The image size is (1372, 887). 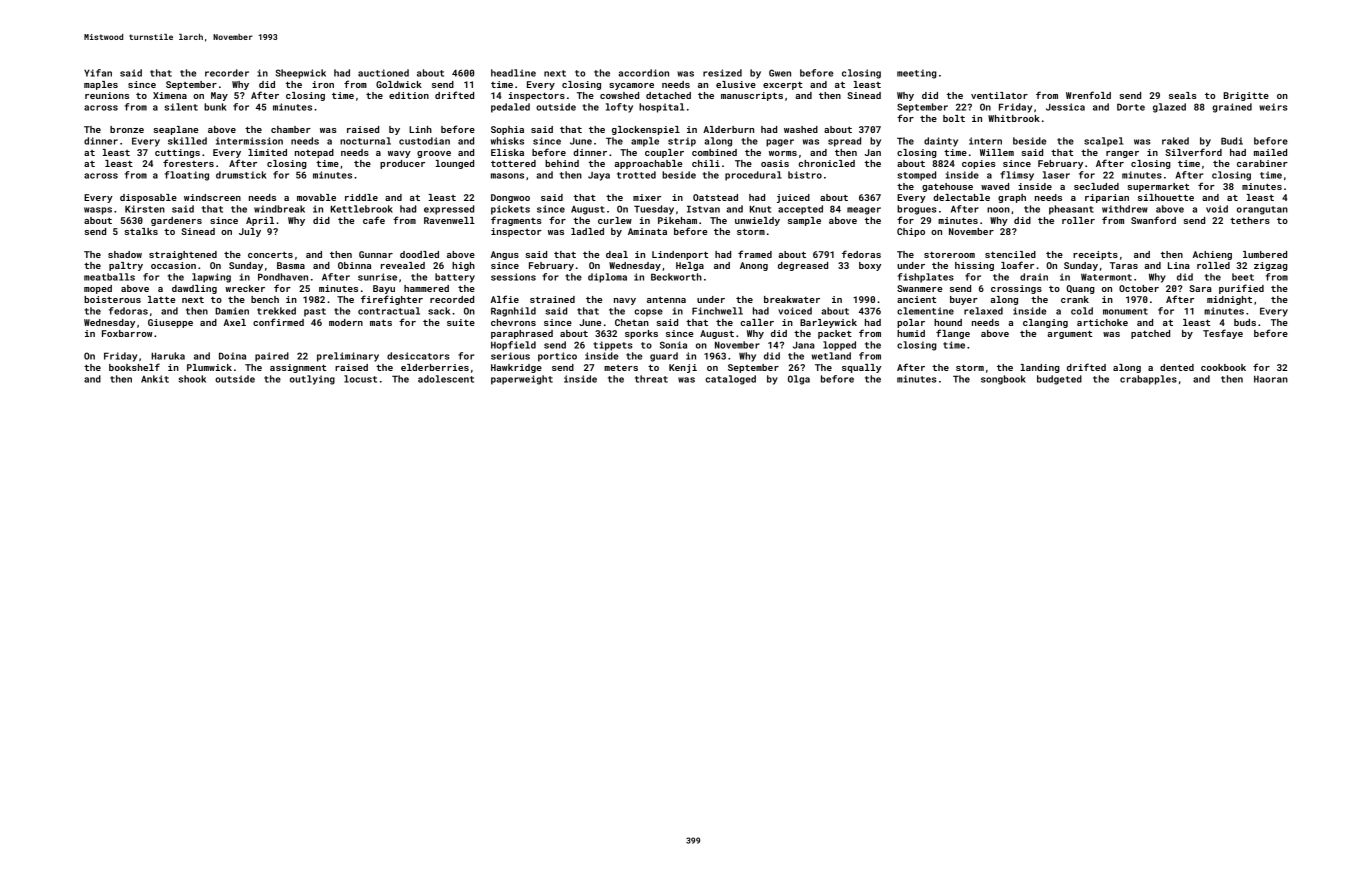 What do you see at coordinates (1262, 163) in the screenshot?
I see `carabiner` at bounding box center [1262, 163].
